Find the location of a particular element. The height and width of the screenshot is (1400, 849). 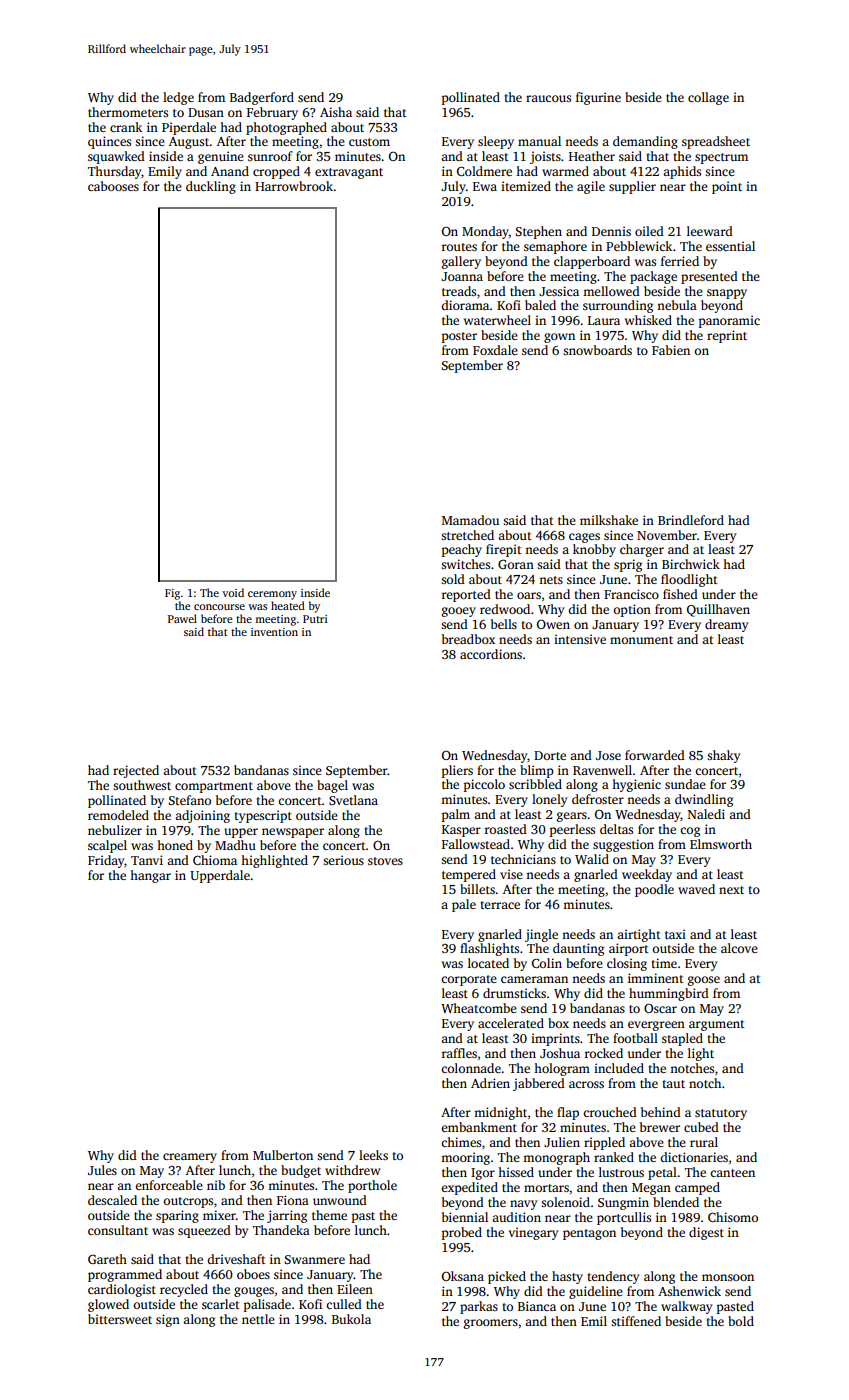

Chioma is located at coordinates (215, 860).
